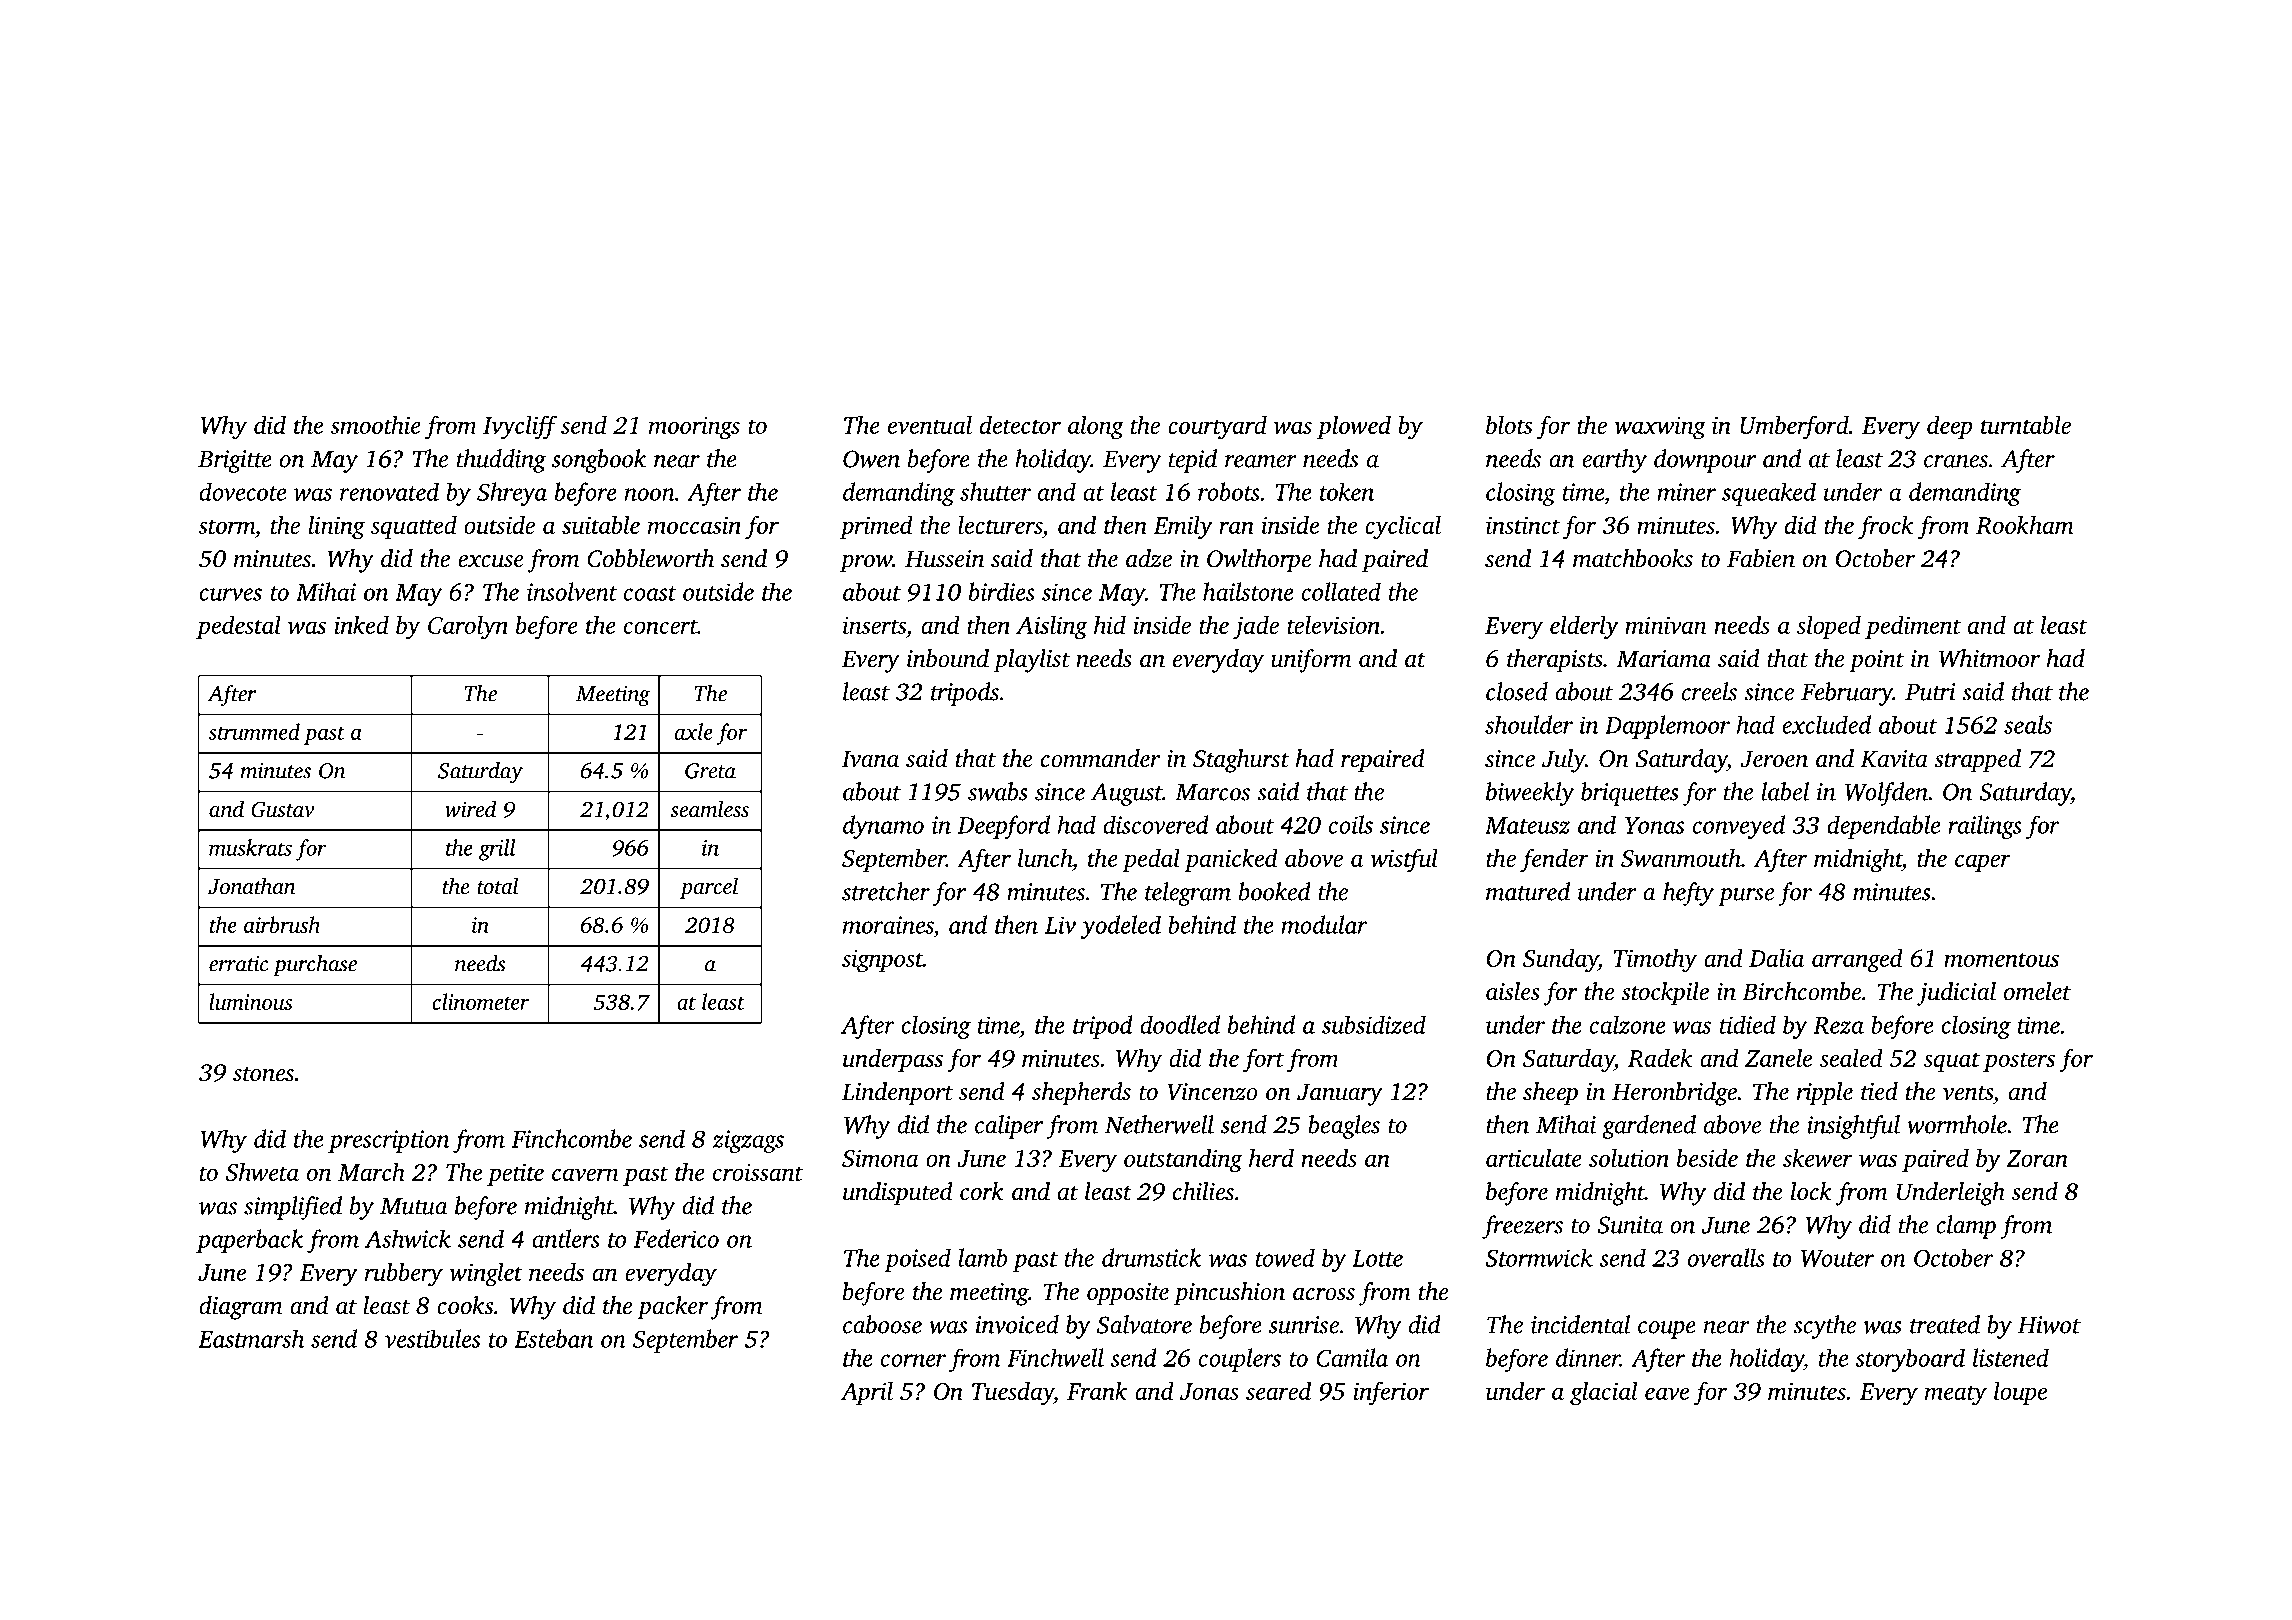 The image size is (2292, 1620). Describe the element at coordinates (1100, 758) in the screenshot. I see `commander` at that location.
